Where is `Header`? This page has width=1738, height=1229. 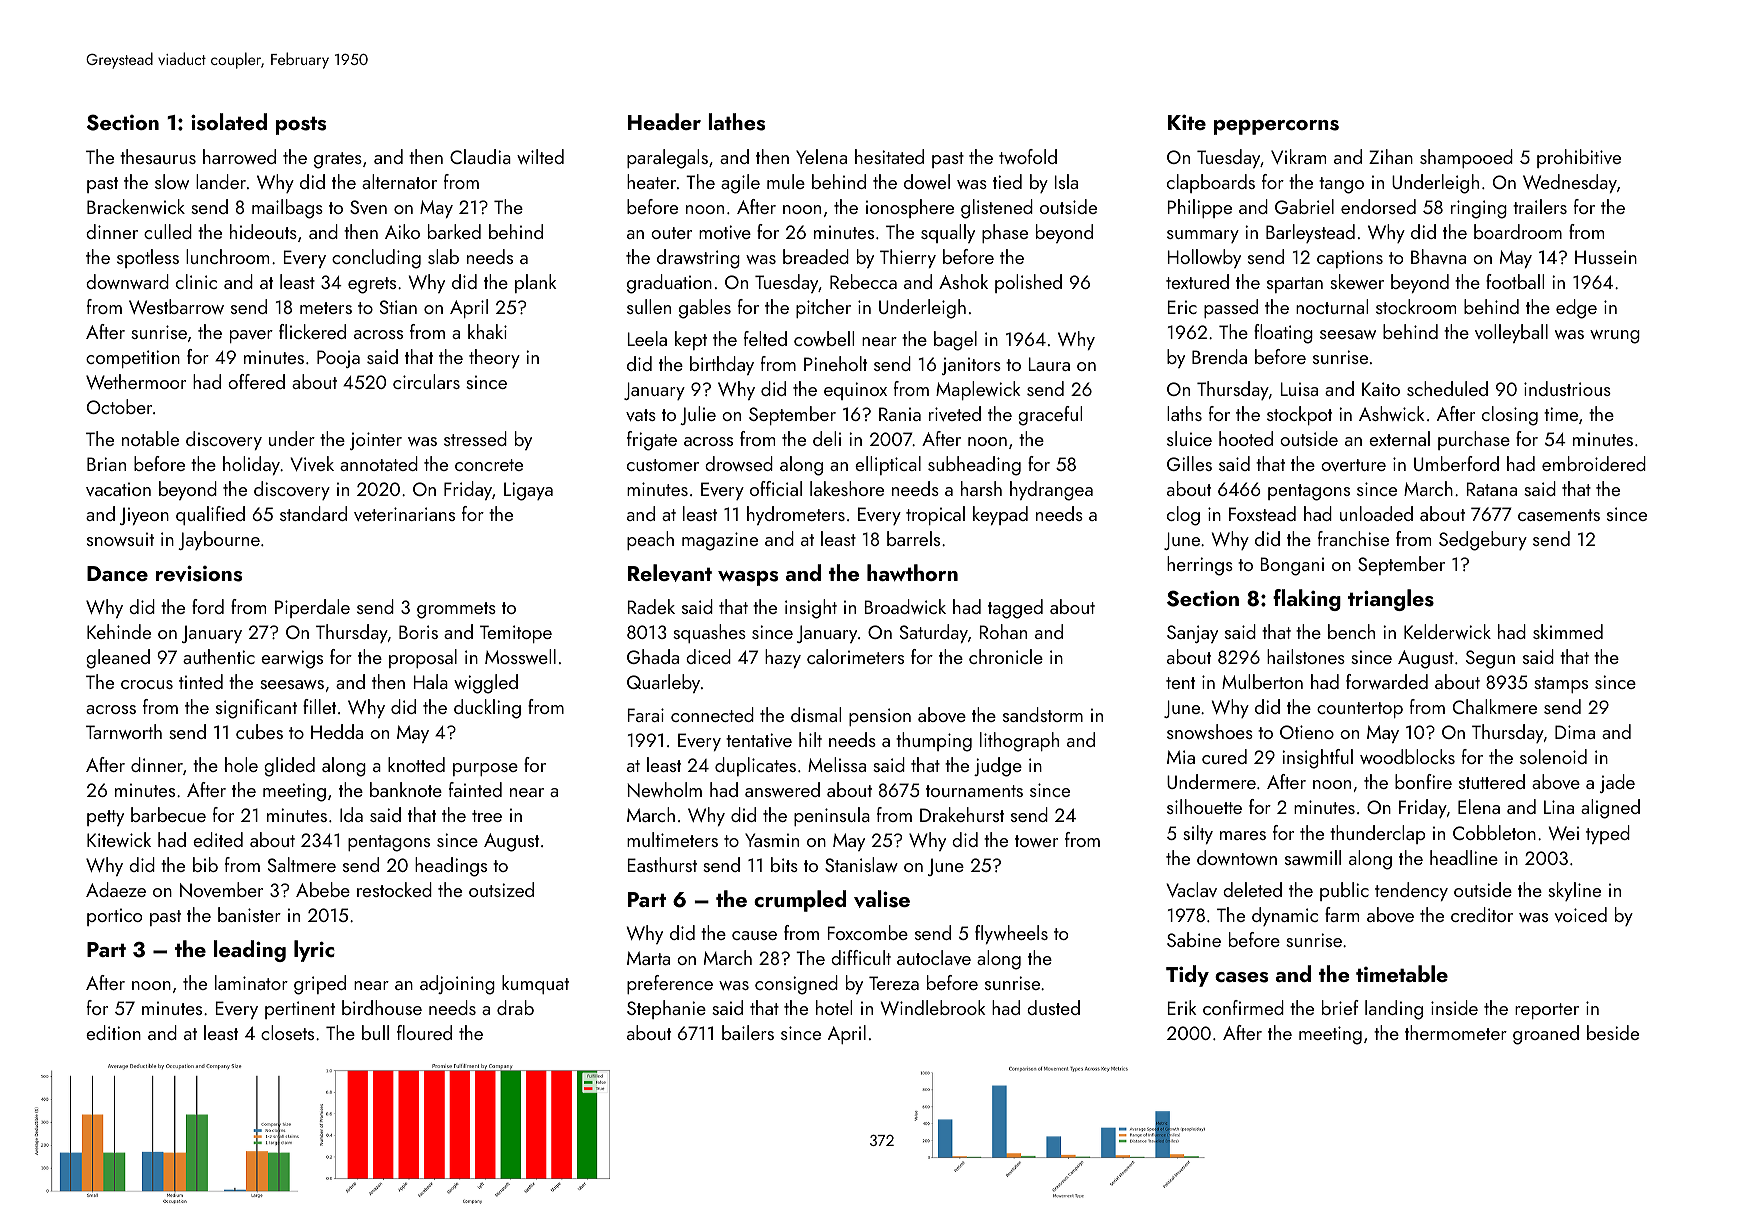
Header is located at coordinates (664, 121).
